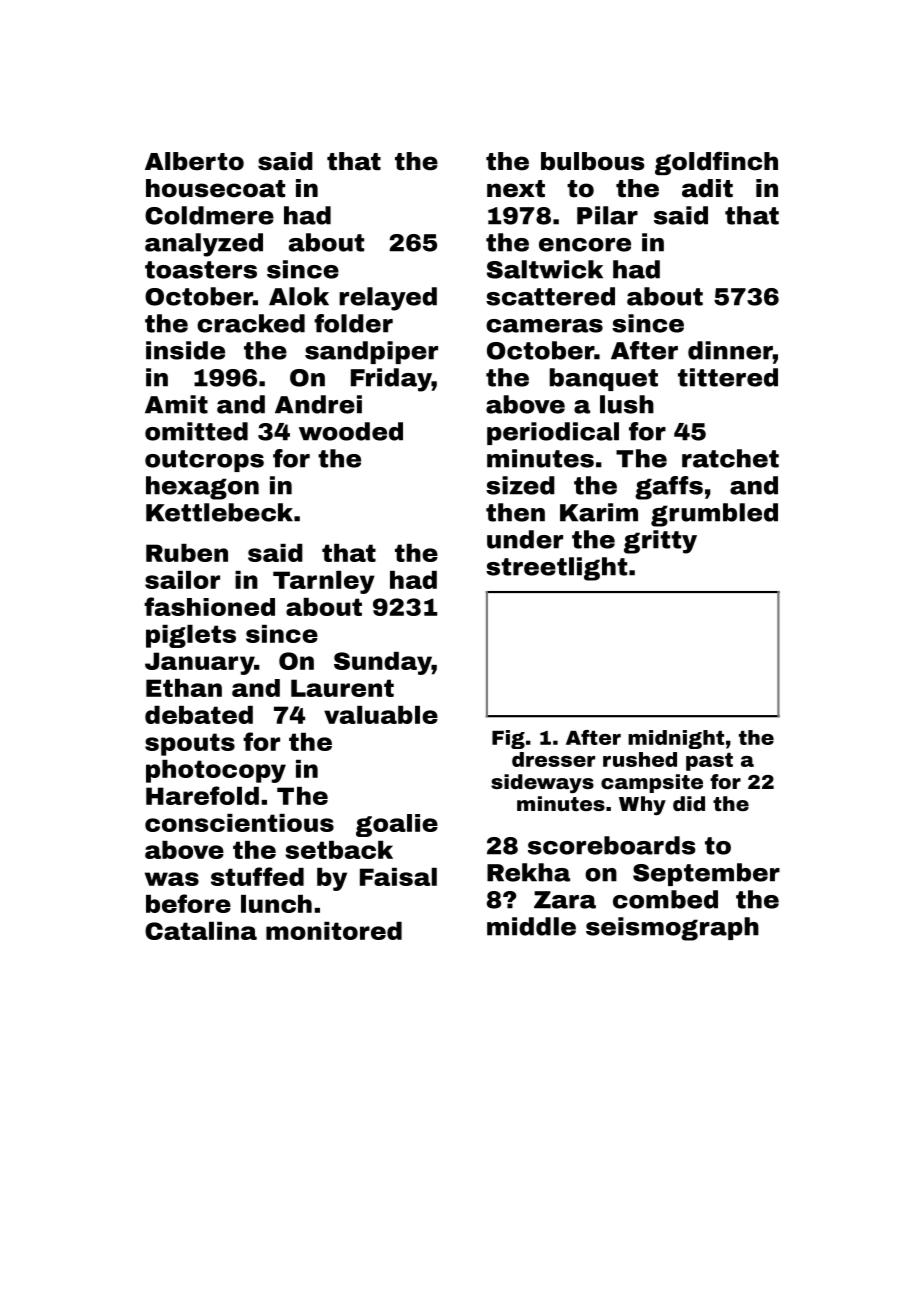 This document has width=924, height=1311. What do you see at coordinates (593, 161) in the document?
I see `bulbous` at bounding box center [593, 161].
